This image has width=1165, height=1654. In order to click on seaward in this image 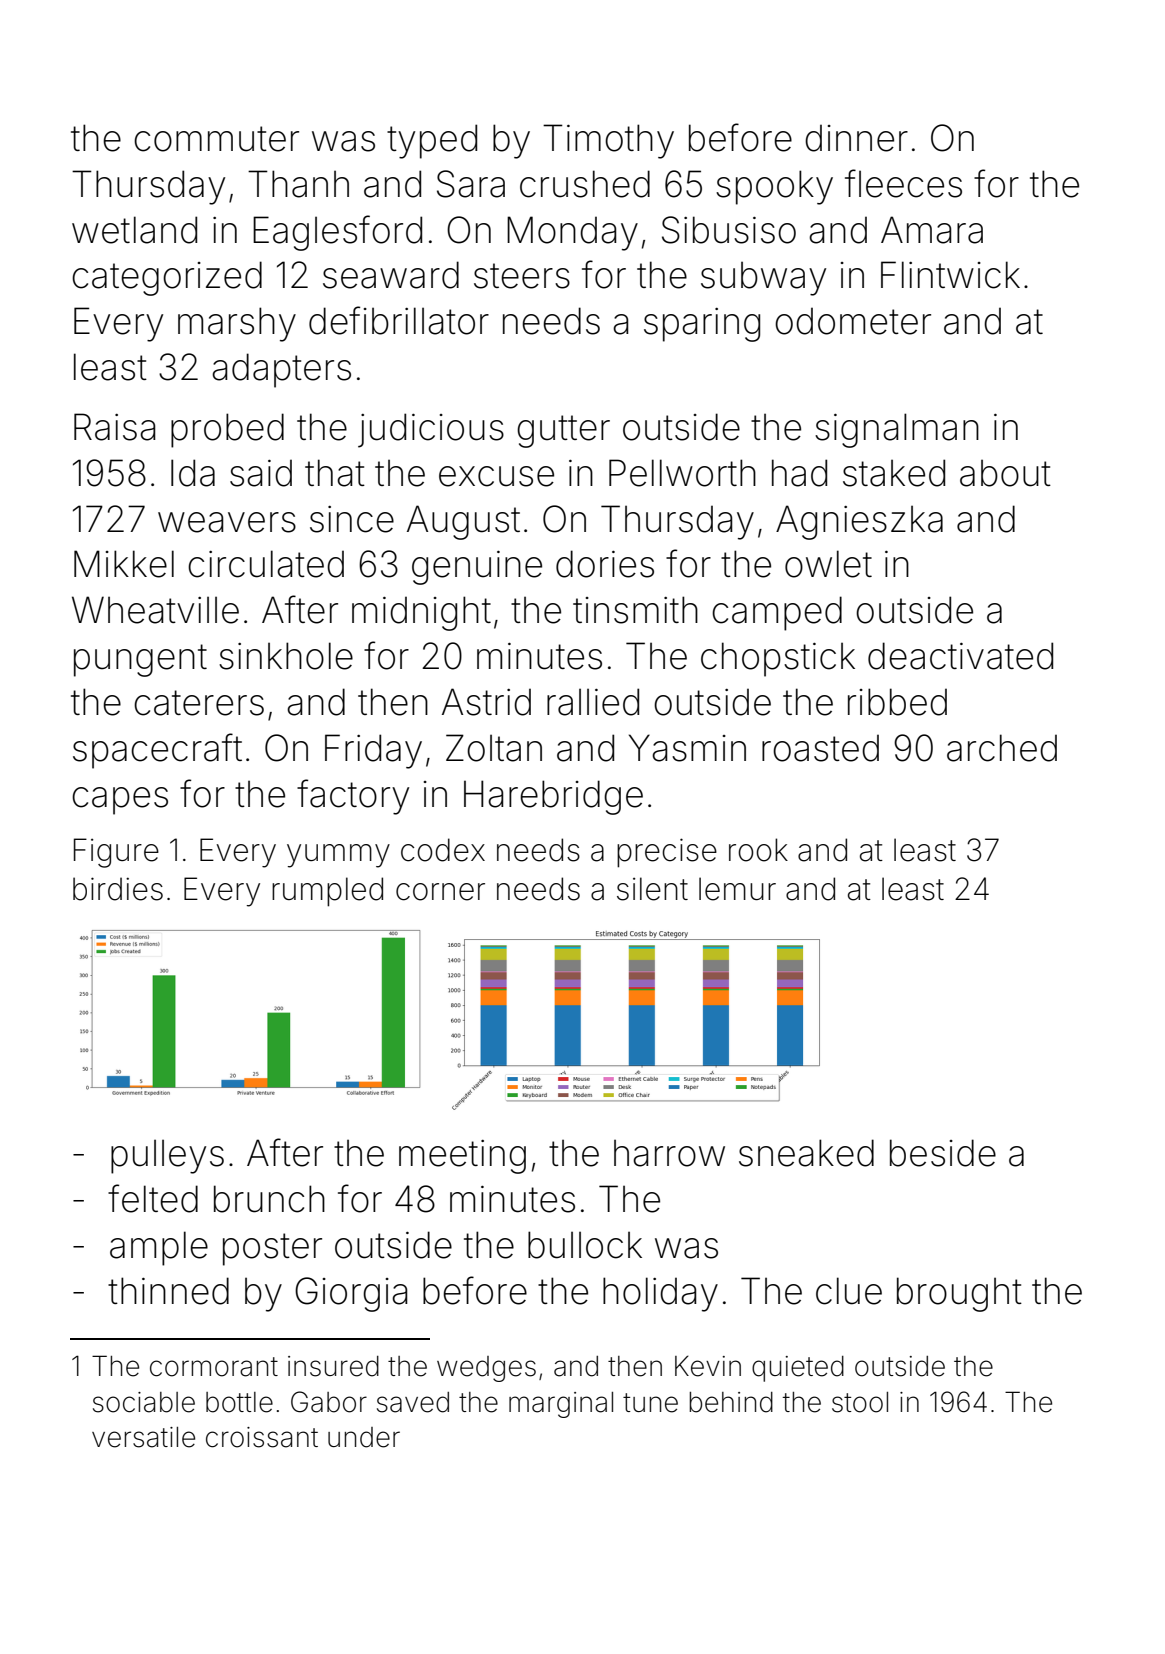, I will do `click(391, 275)`.
